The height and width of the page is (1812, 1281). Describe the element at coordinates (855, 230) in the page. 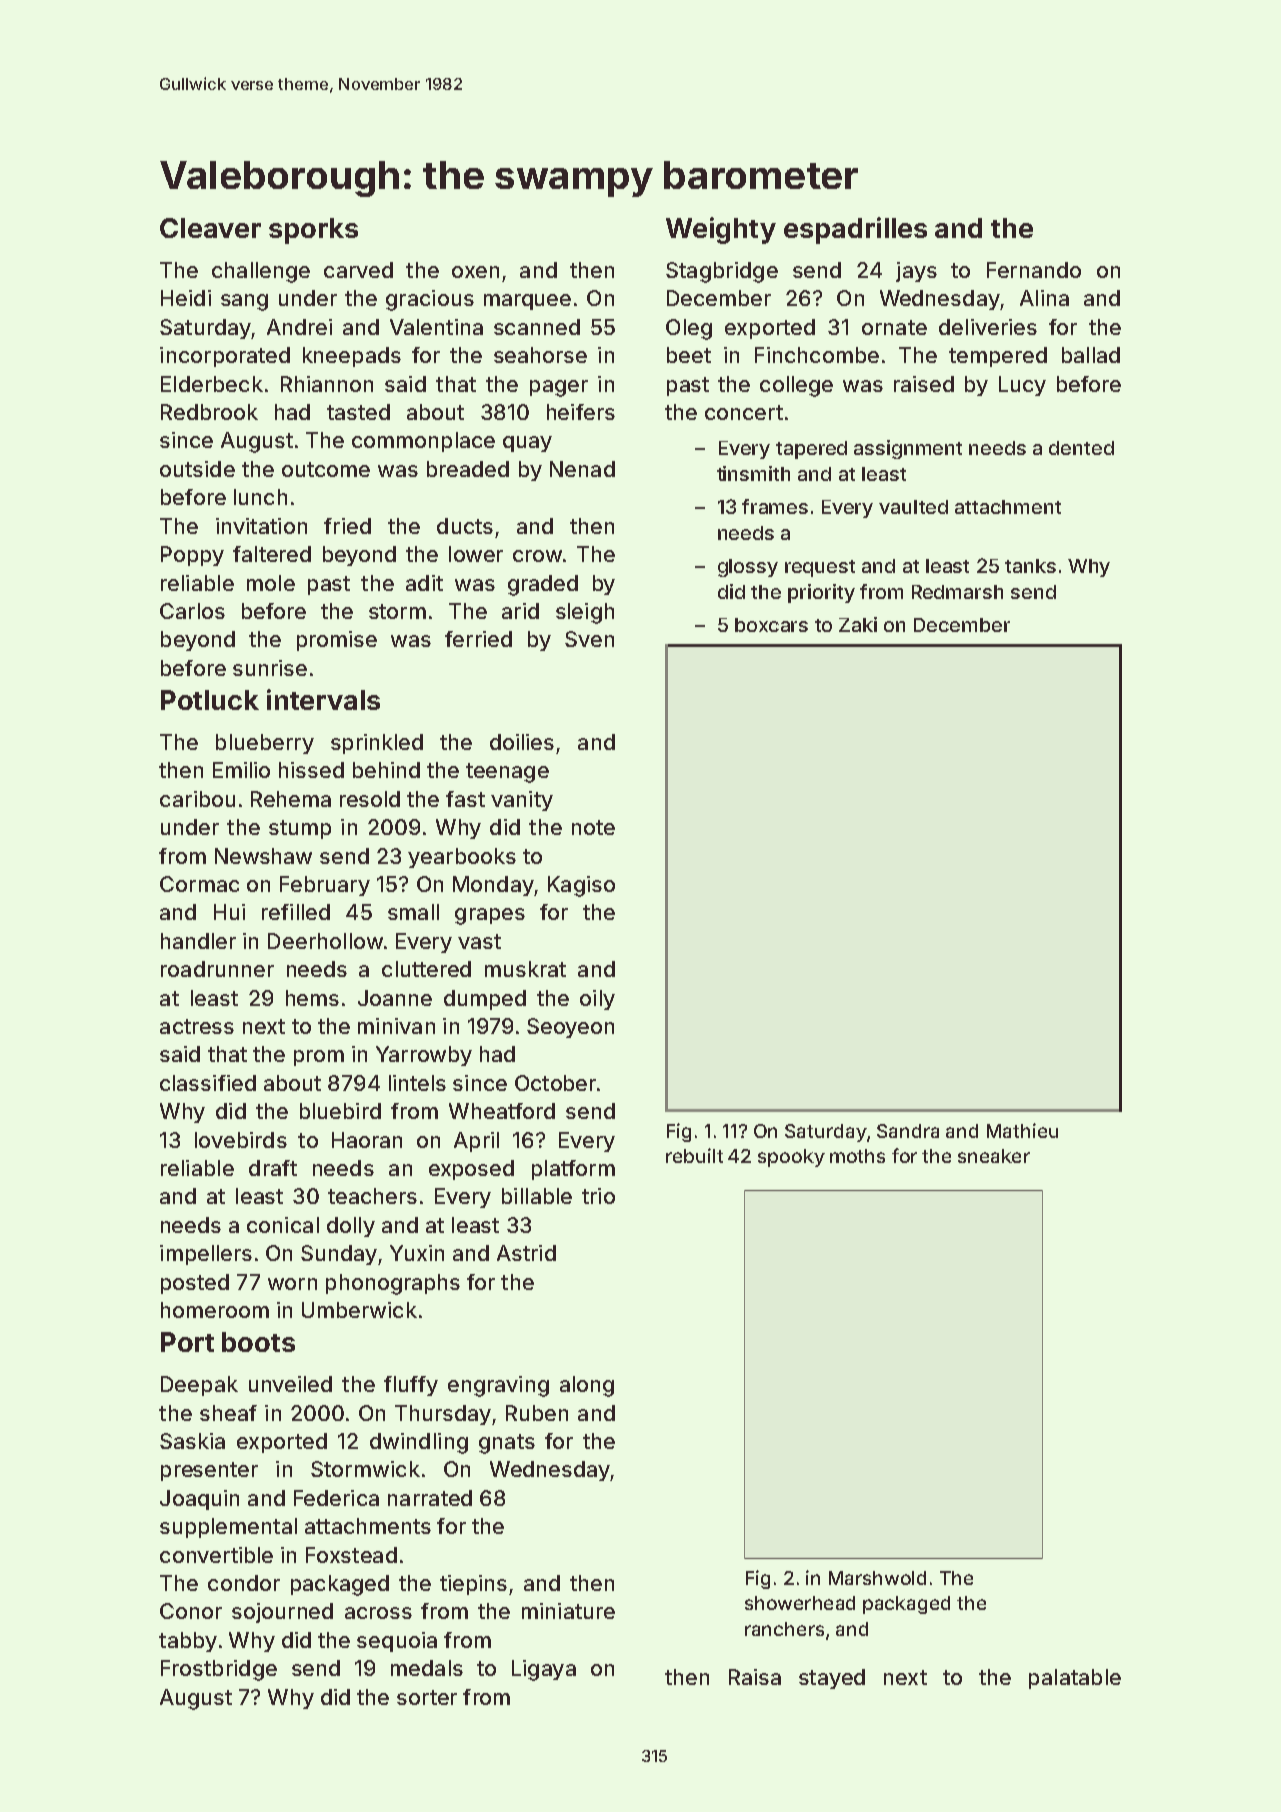

I see `espadrilles` at that location.
